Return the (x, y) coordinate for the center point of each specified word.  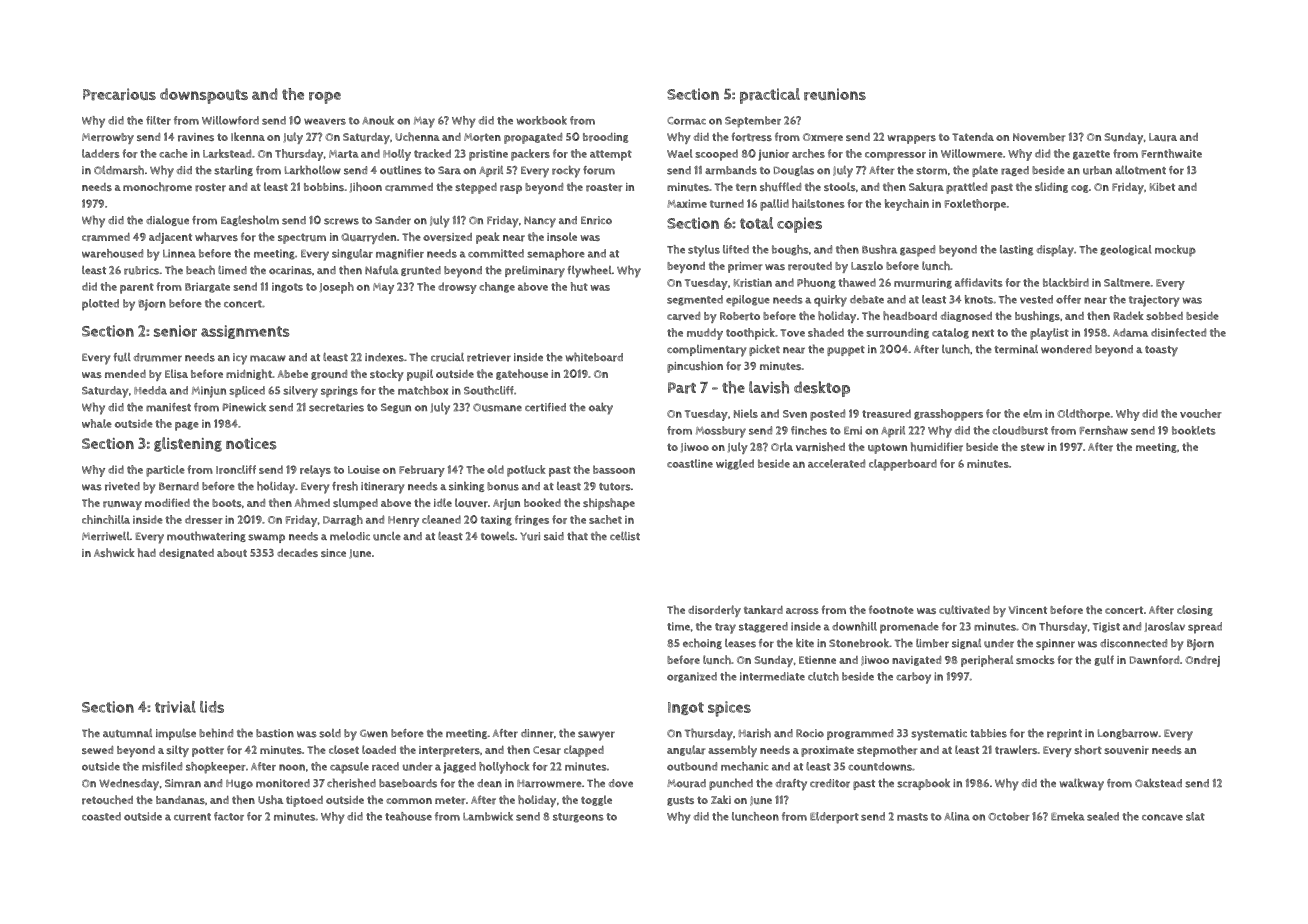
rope (325, 98)
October (1009, 816)
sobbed (1164, 316)
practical (770, 96)
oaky (601, 408)
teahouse (408, 816)
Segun (396, 408)
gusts (680, 801)
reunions (835, 94)
